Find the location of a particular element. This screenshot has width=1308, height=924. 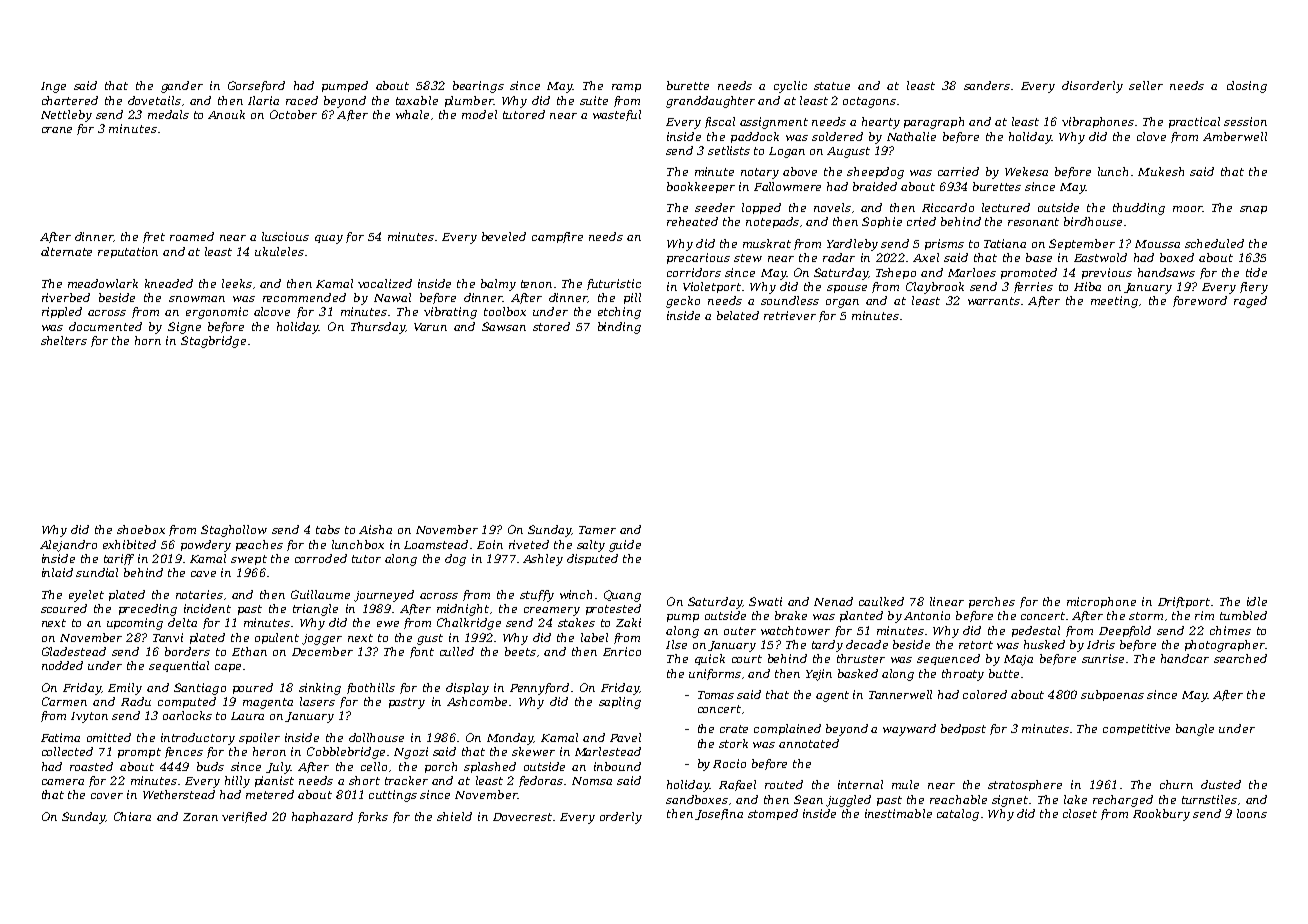

seller is located at coordinates (1146, 85).
